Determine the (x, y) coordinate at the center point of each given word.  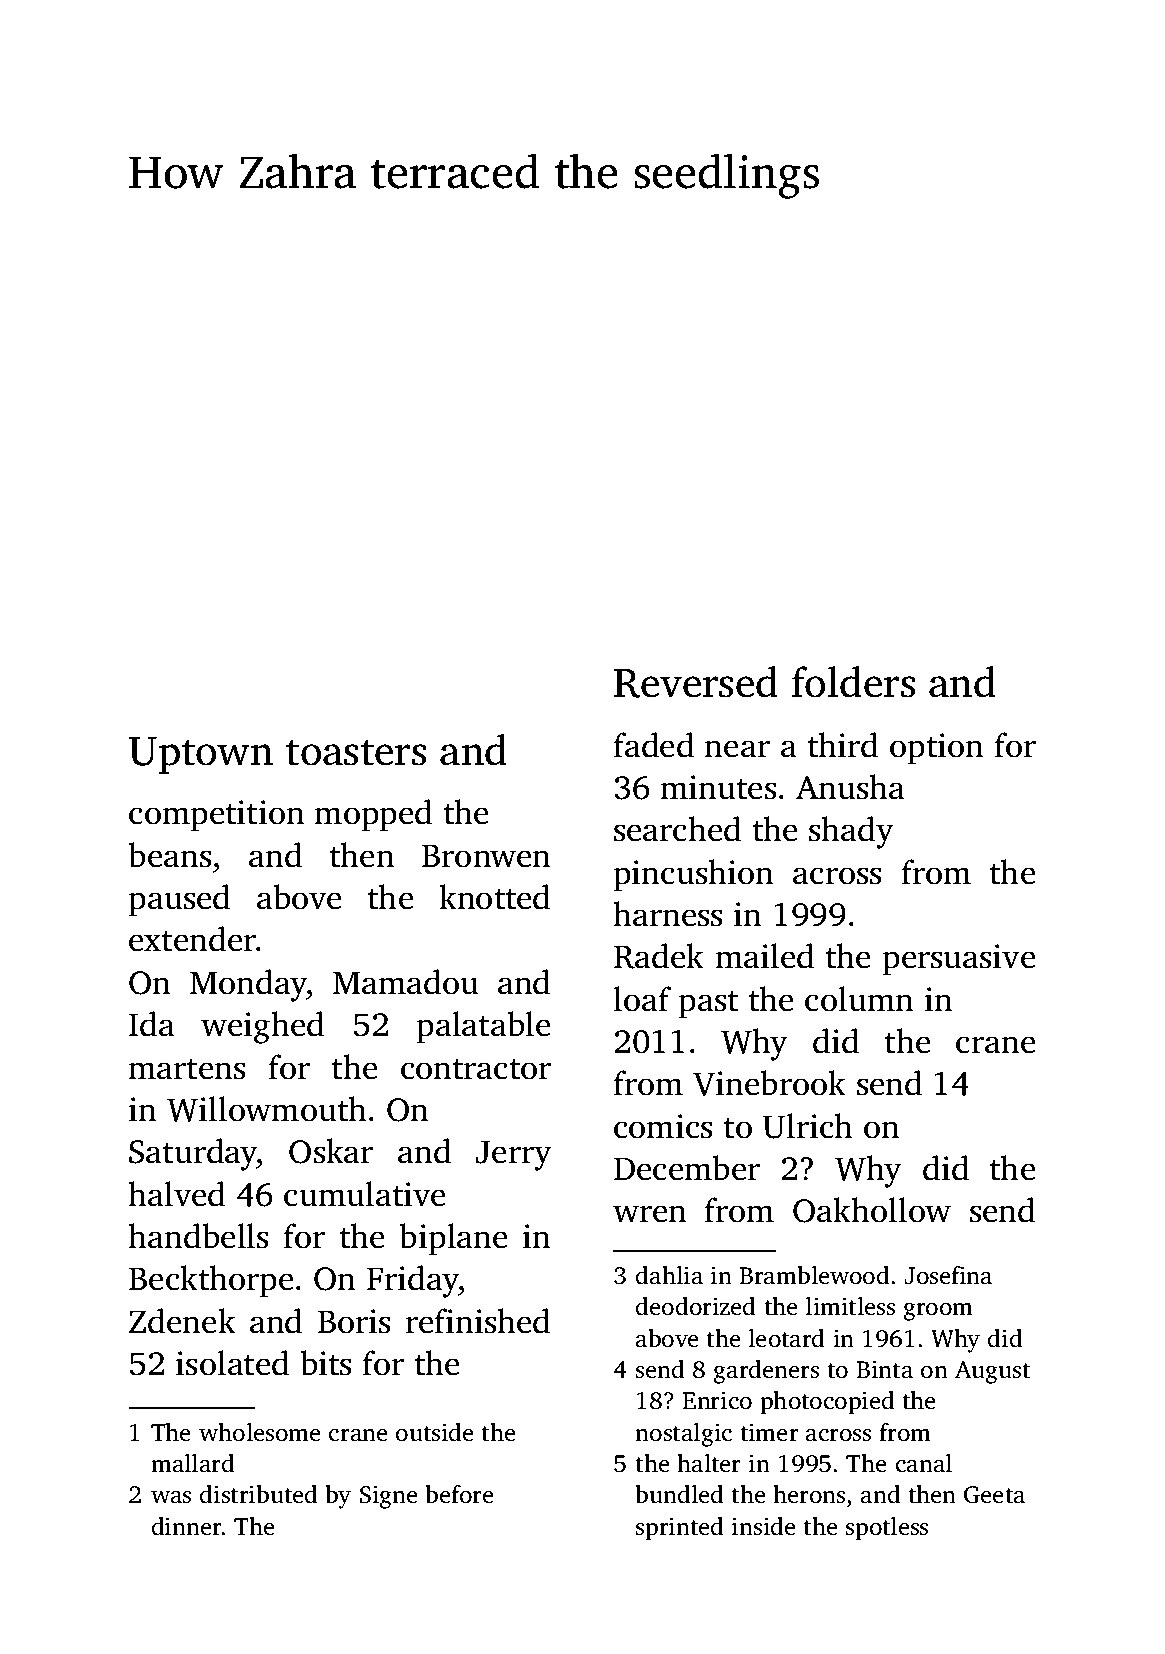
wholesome (259, 1432)
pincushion (693, 875)
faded (654, 745)
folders (853, 682)
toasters (356, 753)
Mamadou (405, 982)
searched (677, 829)
